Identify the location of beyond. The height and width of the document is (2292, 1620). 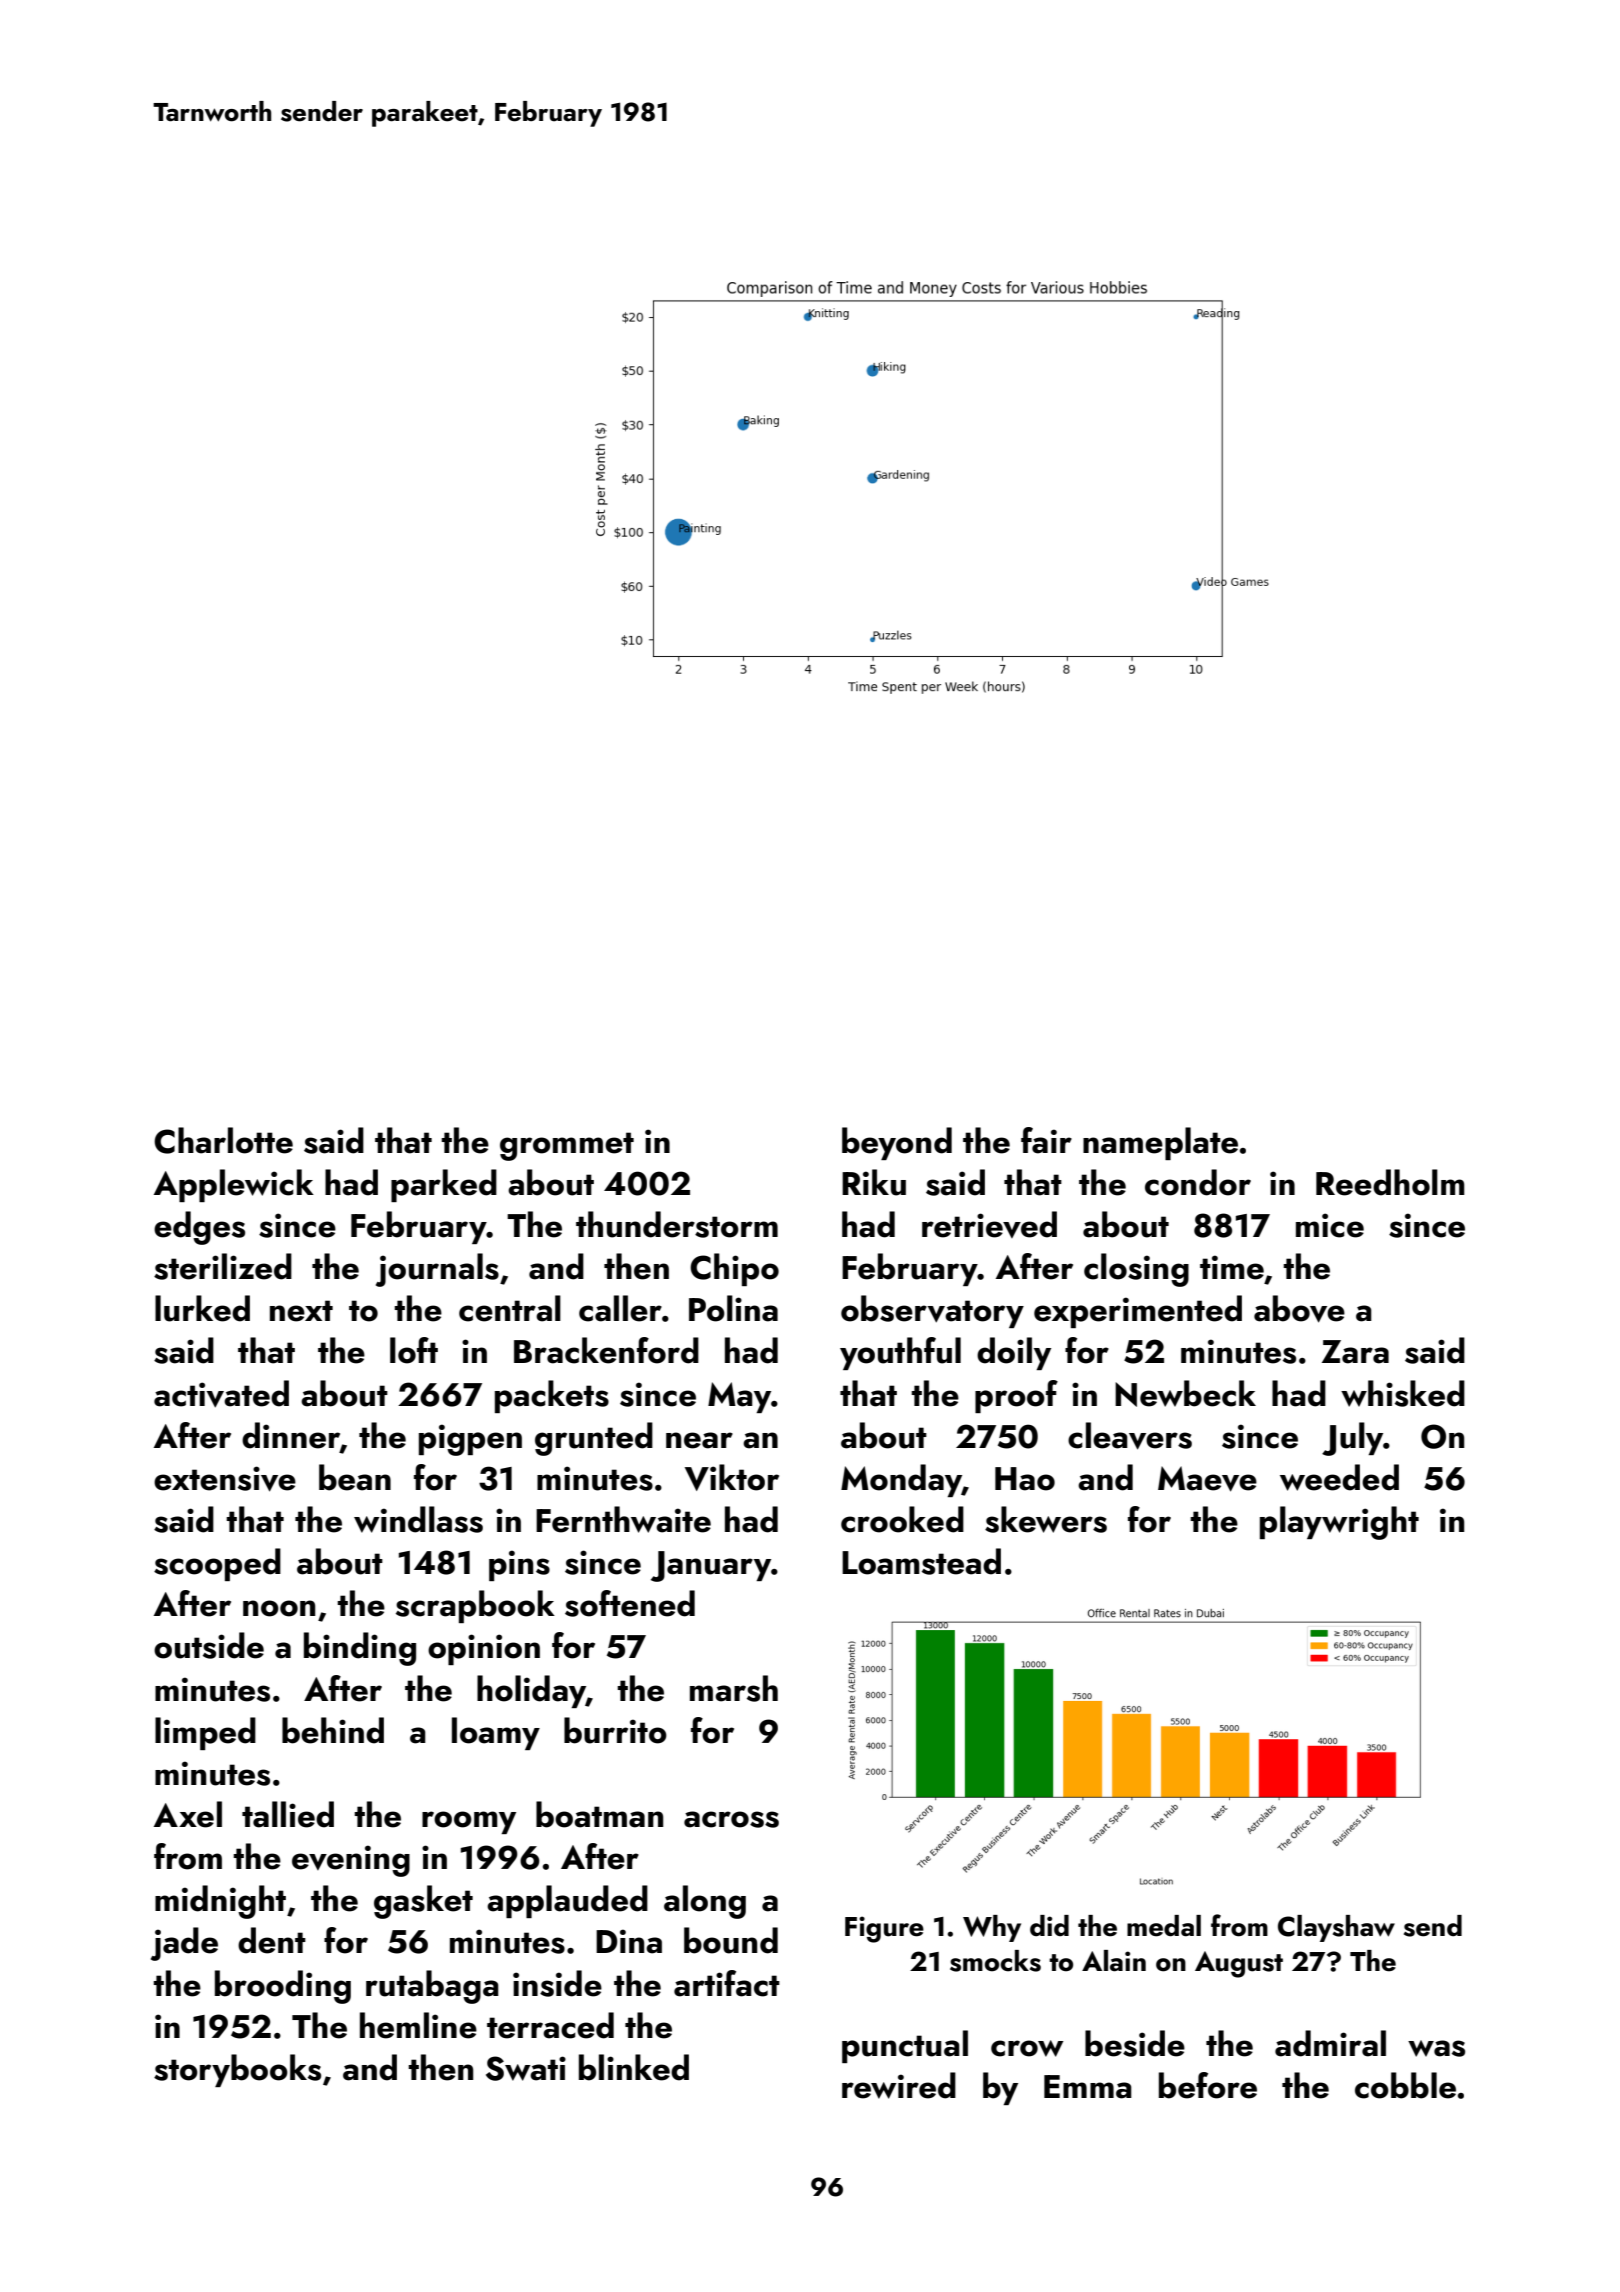
(897, 1143).
